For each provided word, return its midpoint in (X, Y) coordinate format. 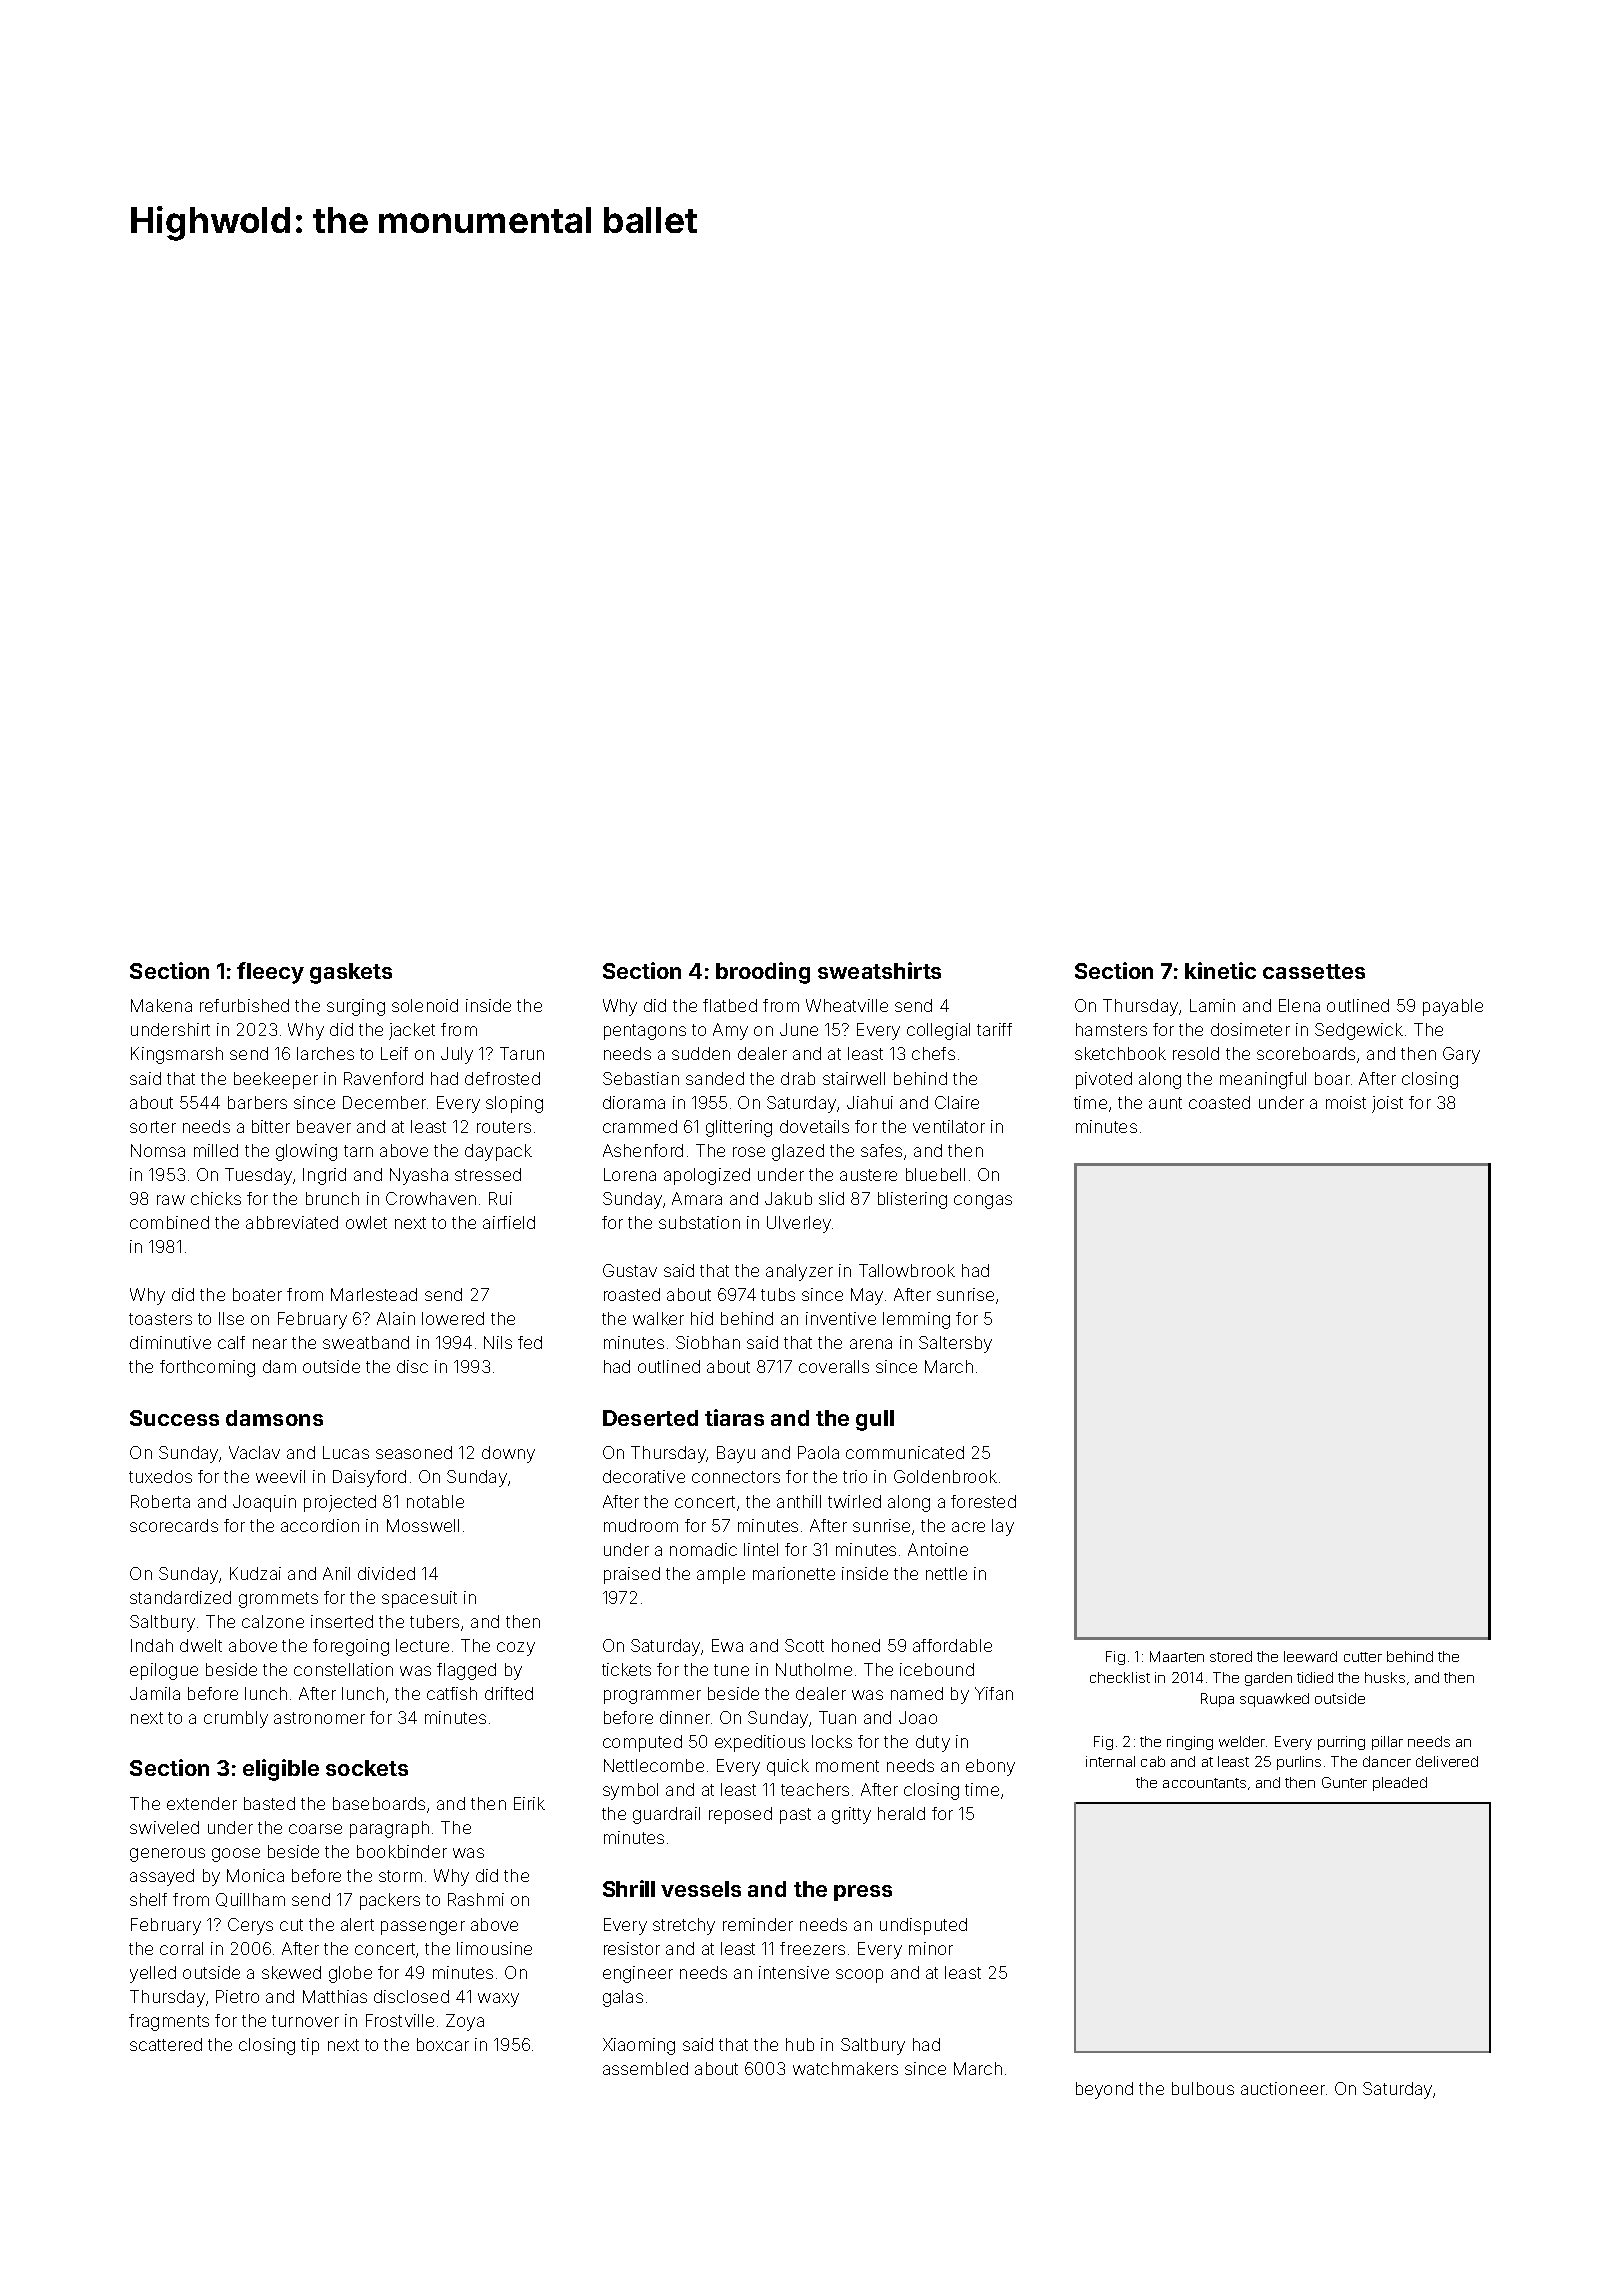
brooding (763, 973)
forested (983, 1501)
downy (508, 1454)
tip (310, 2046)
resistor (632, 1948)
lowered (453, 1318)
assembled (645, 2068)
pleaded (1400, 1784)
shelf (148, 1899)
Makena (161, 1005)
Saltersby (955, 1344)
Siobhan (708, 1342)
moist (1346, 1102)
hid (702, 1318)
